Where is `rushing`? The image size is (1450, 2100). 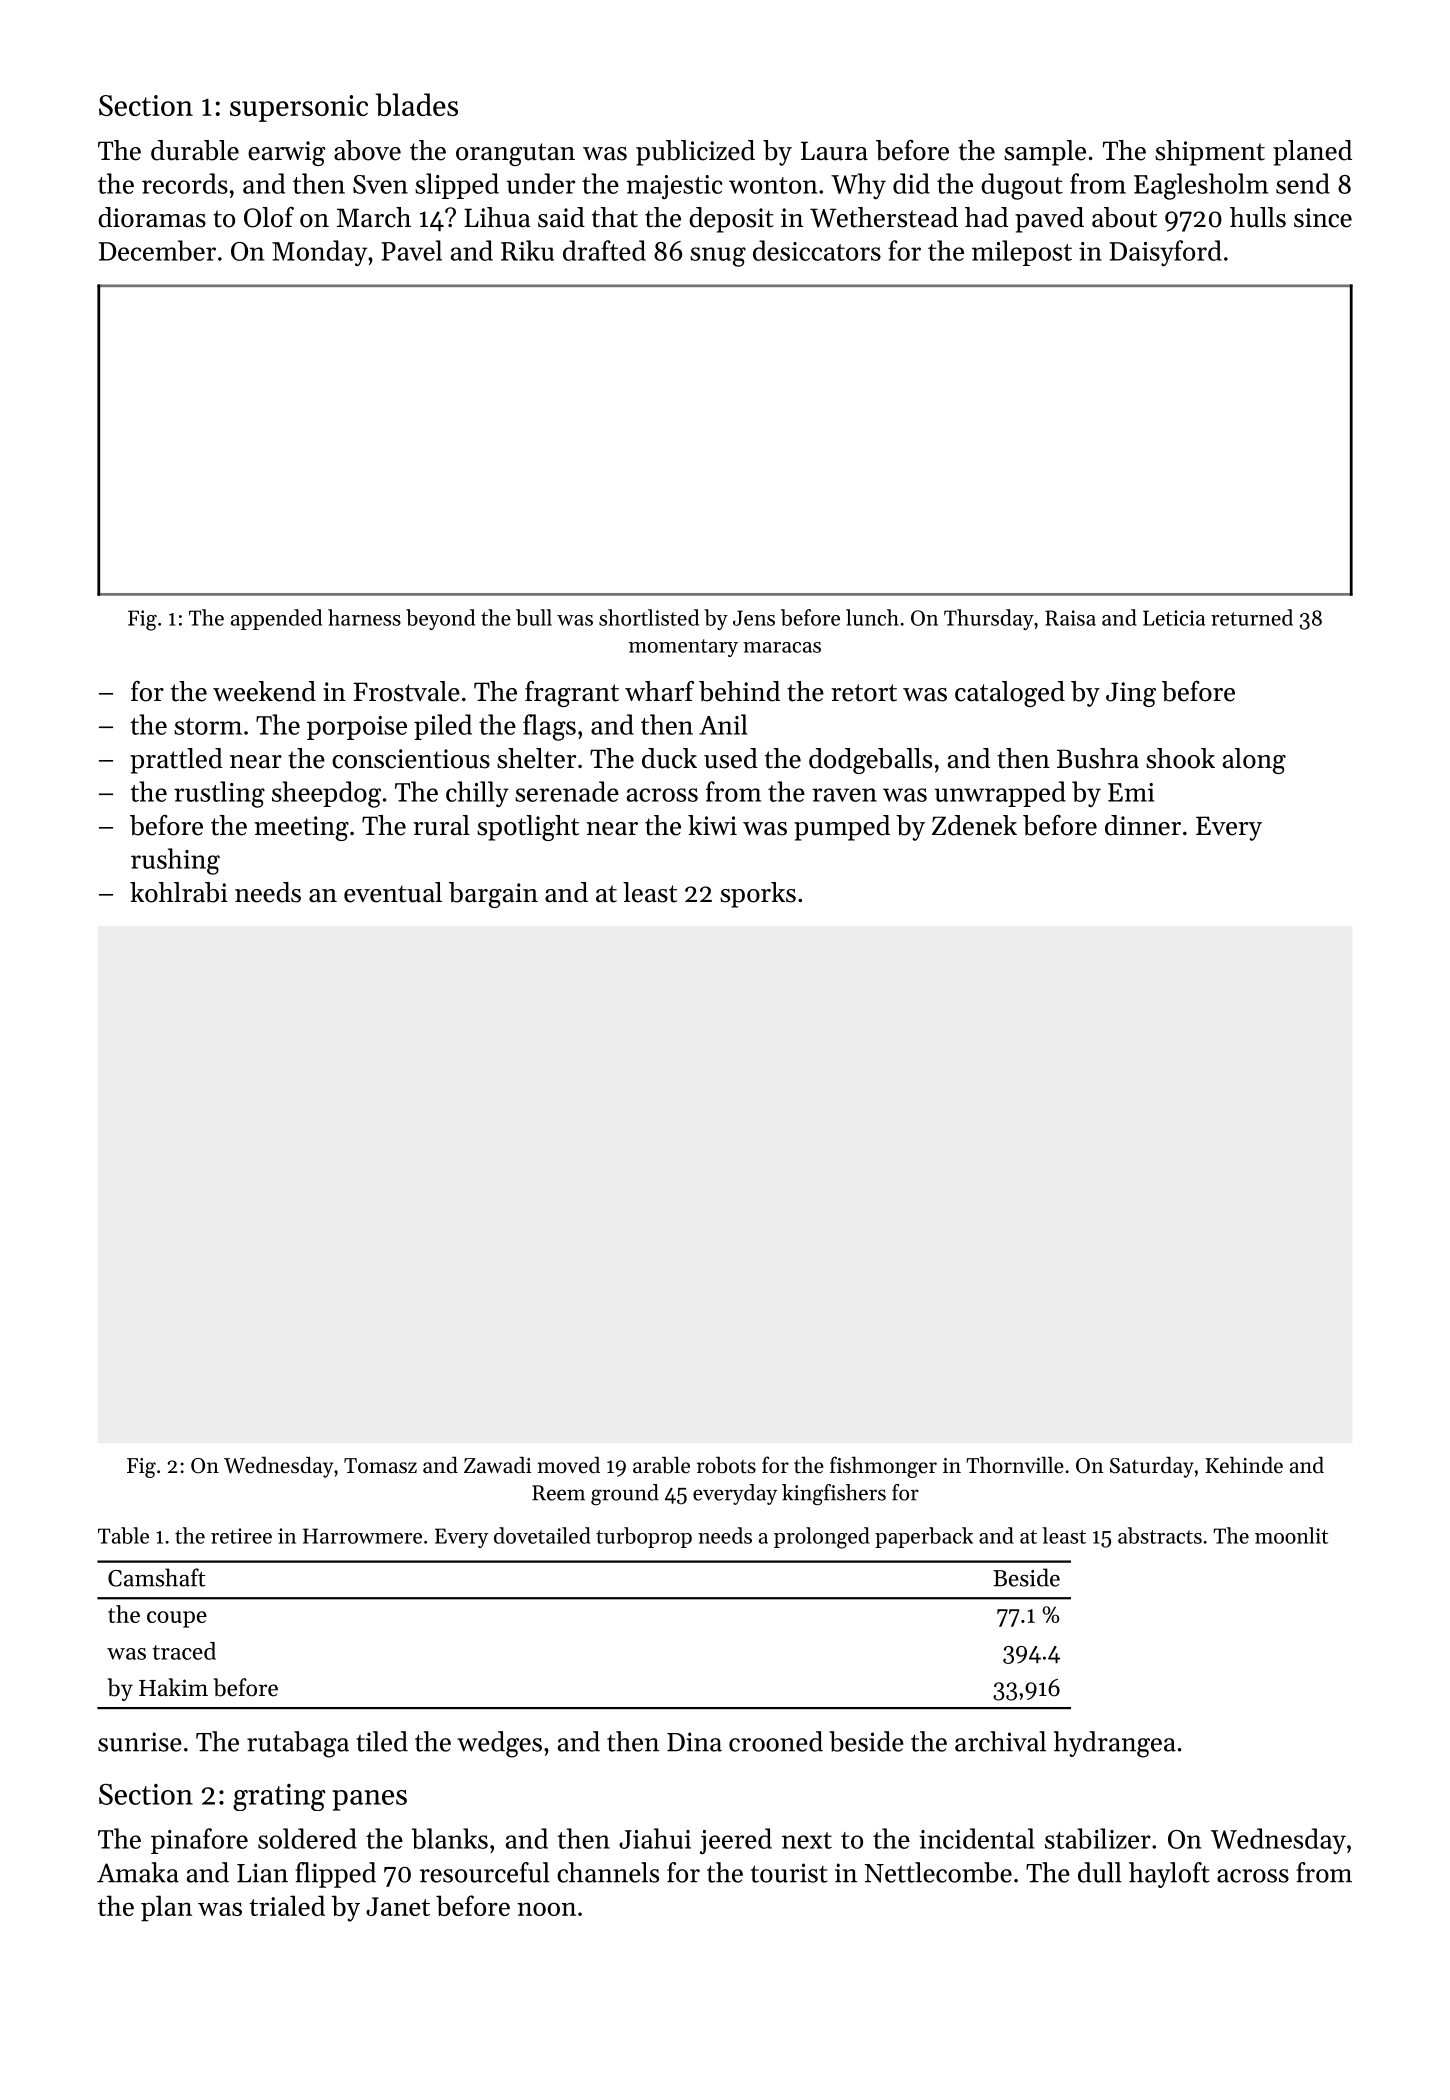 rushing is located at coordinates (175, 861).
